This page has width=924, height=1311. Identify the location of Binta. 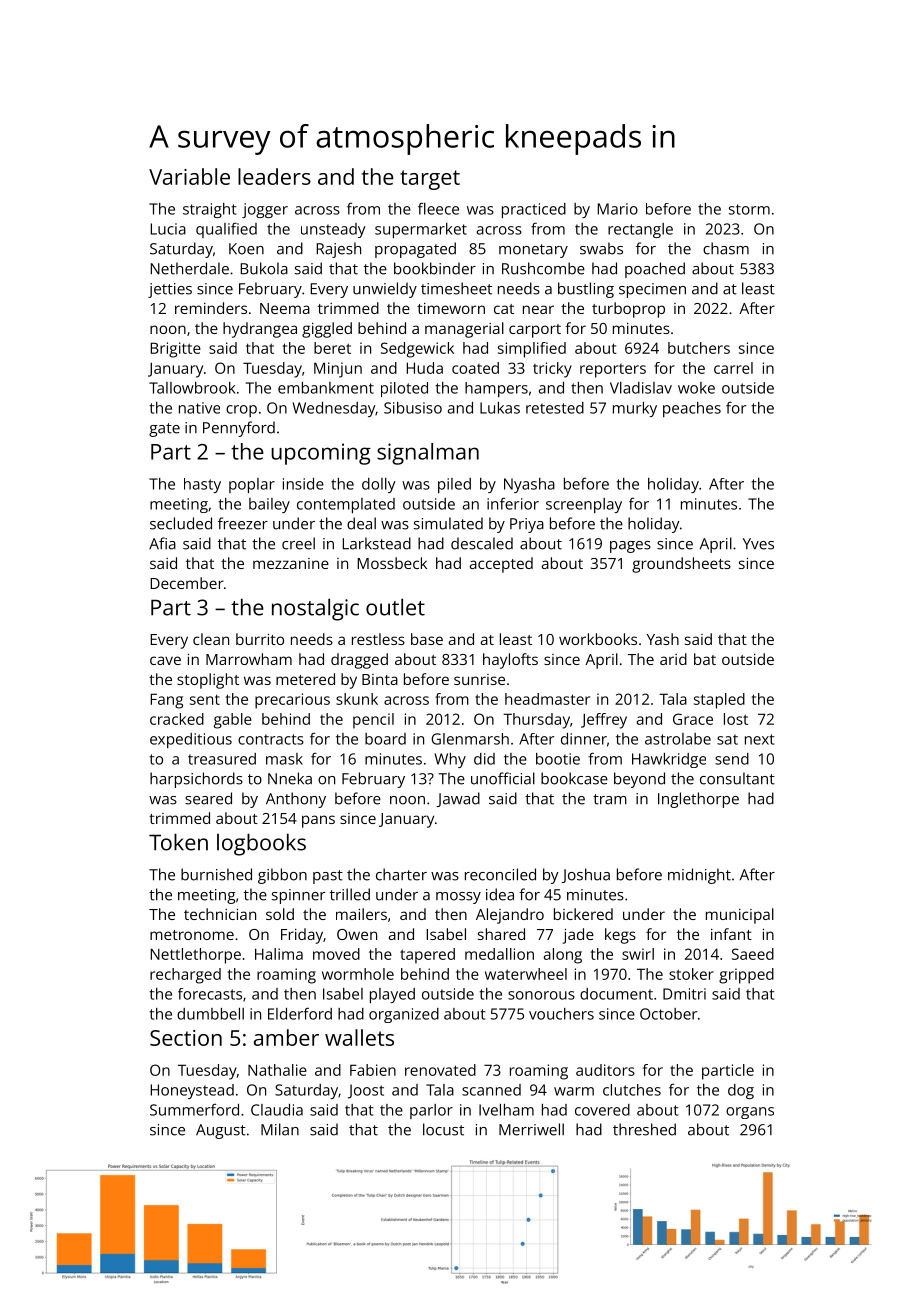
(380, 679).
